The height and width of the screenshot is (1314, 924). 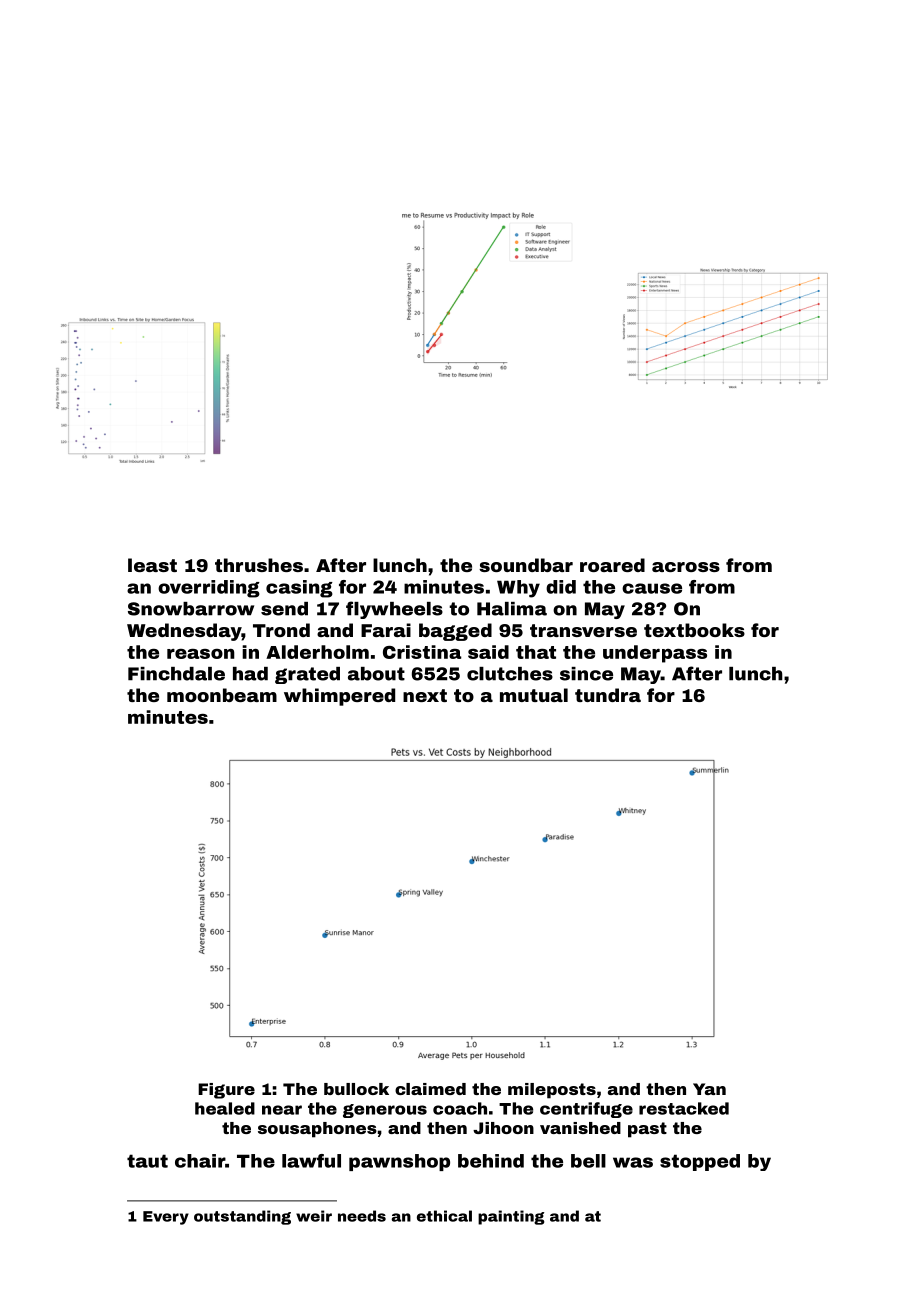 What do you see at coordinates (709, 1089) in the screenshot?
I see `Yan` at bounding box center [709, 1089].
